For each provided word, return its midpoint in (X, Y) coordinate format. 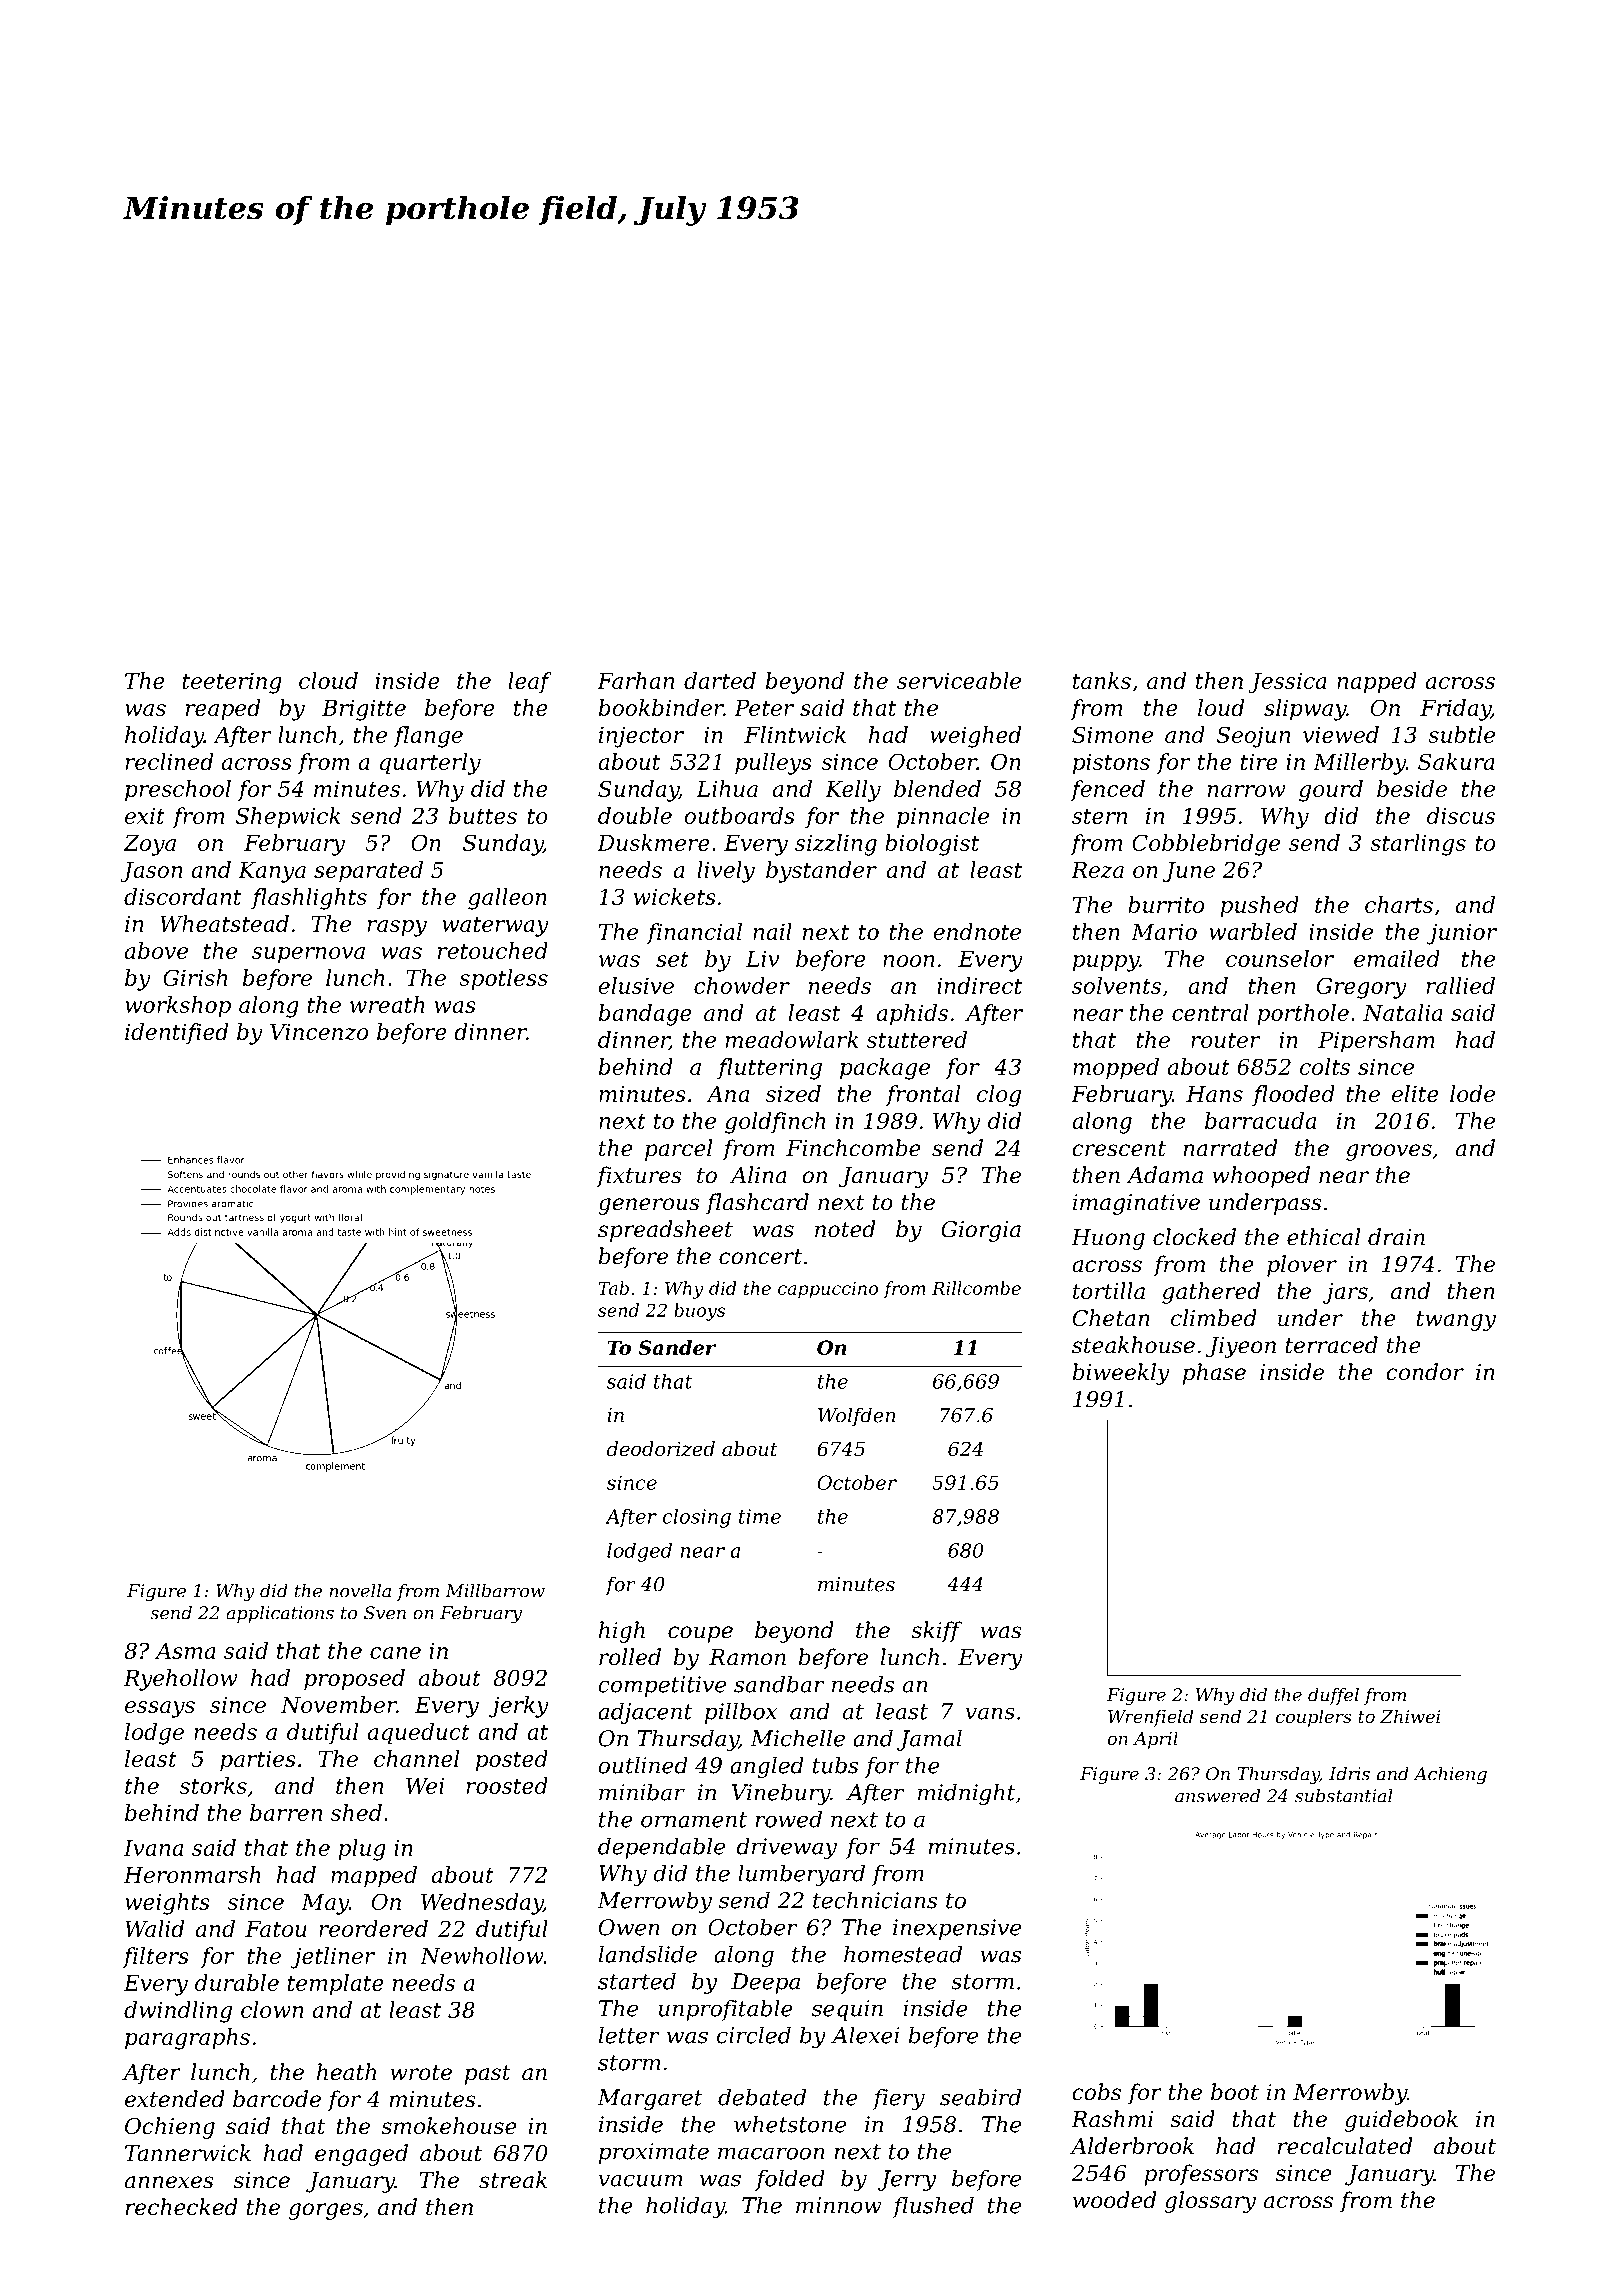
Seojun (1253, 737)
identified (176, 1033)
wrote (421, 2073)
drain (1396, 1237)
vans (990, 1713)
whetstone (790, 2124)
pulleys (773, 764)
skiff (936, 1632)
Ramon (747, 1657)
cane (395, 1653)
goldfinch (775, 1123)
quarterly (430, 764)
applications (280, 1614)
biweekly (1121, 1374)
